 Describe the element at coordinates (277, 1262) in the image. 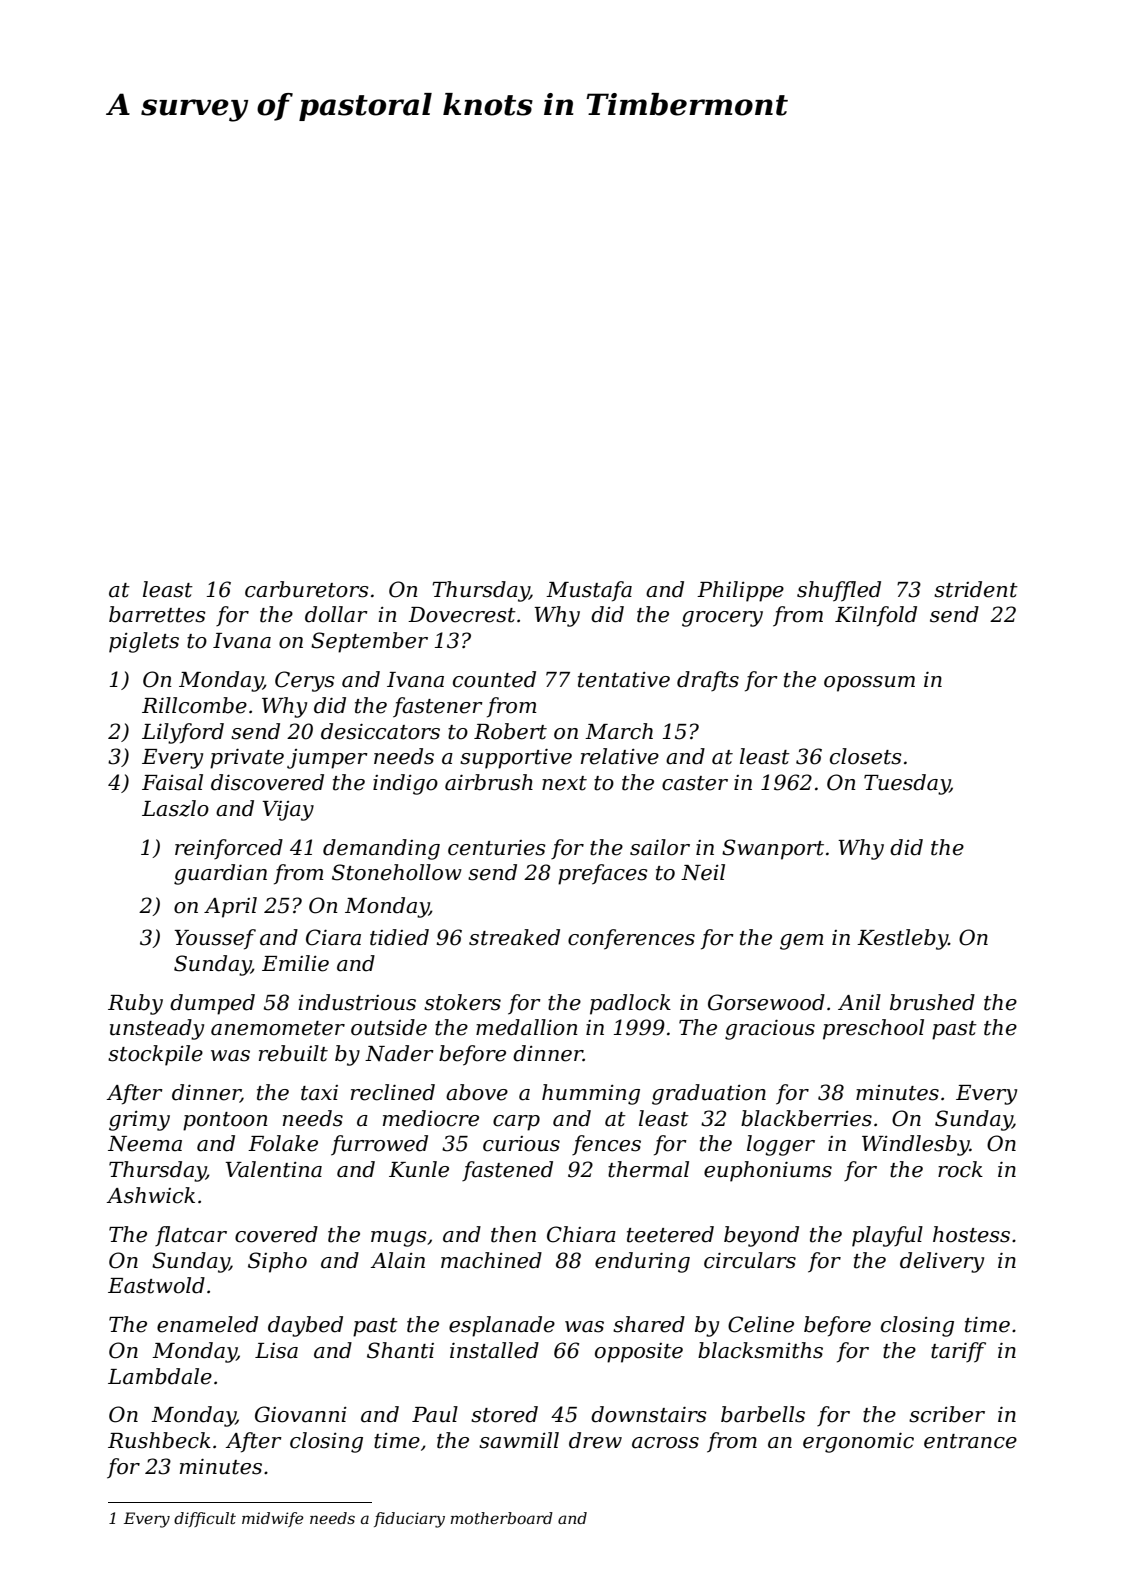

I see `Sipho` at that location.
